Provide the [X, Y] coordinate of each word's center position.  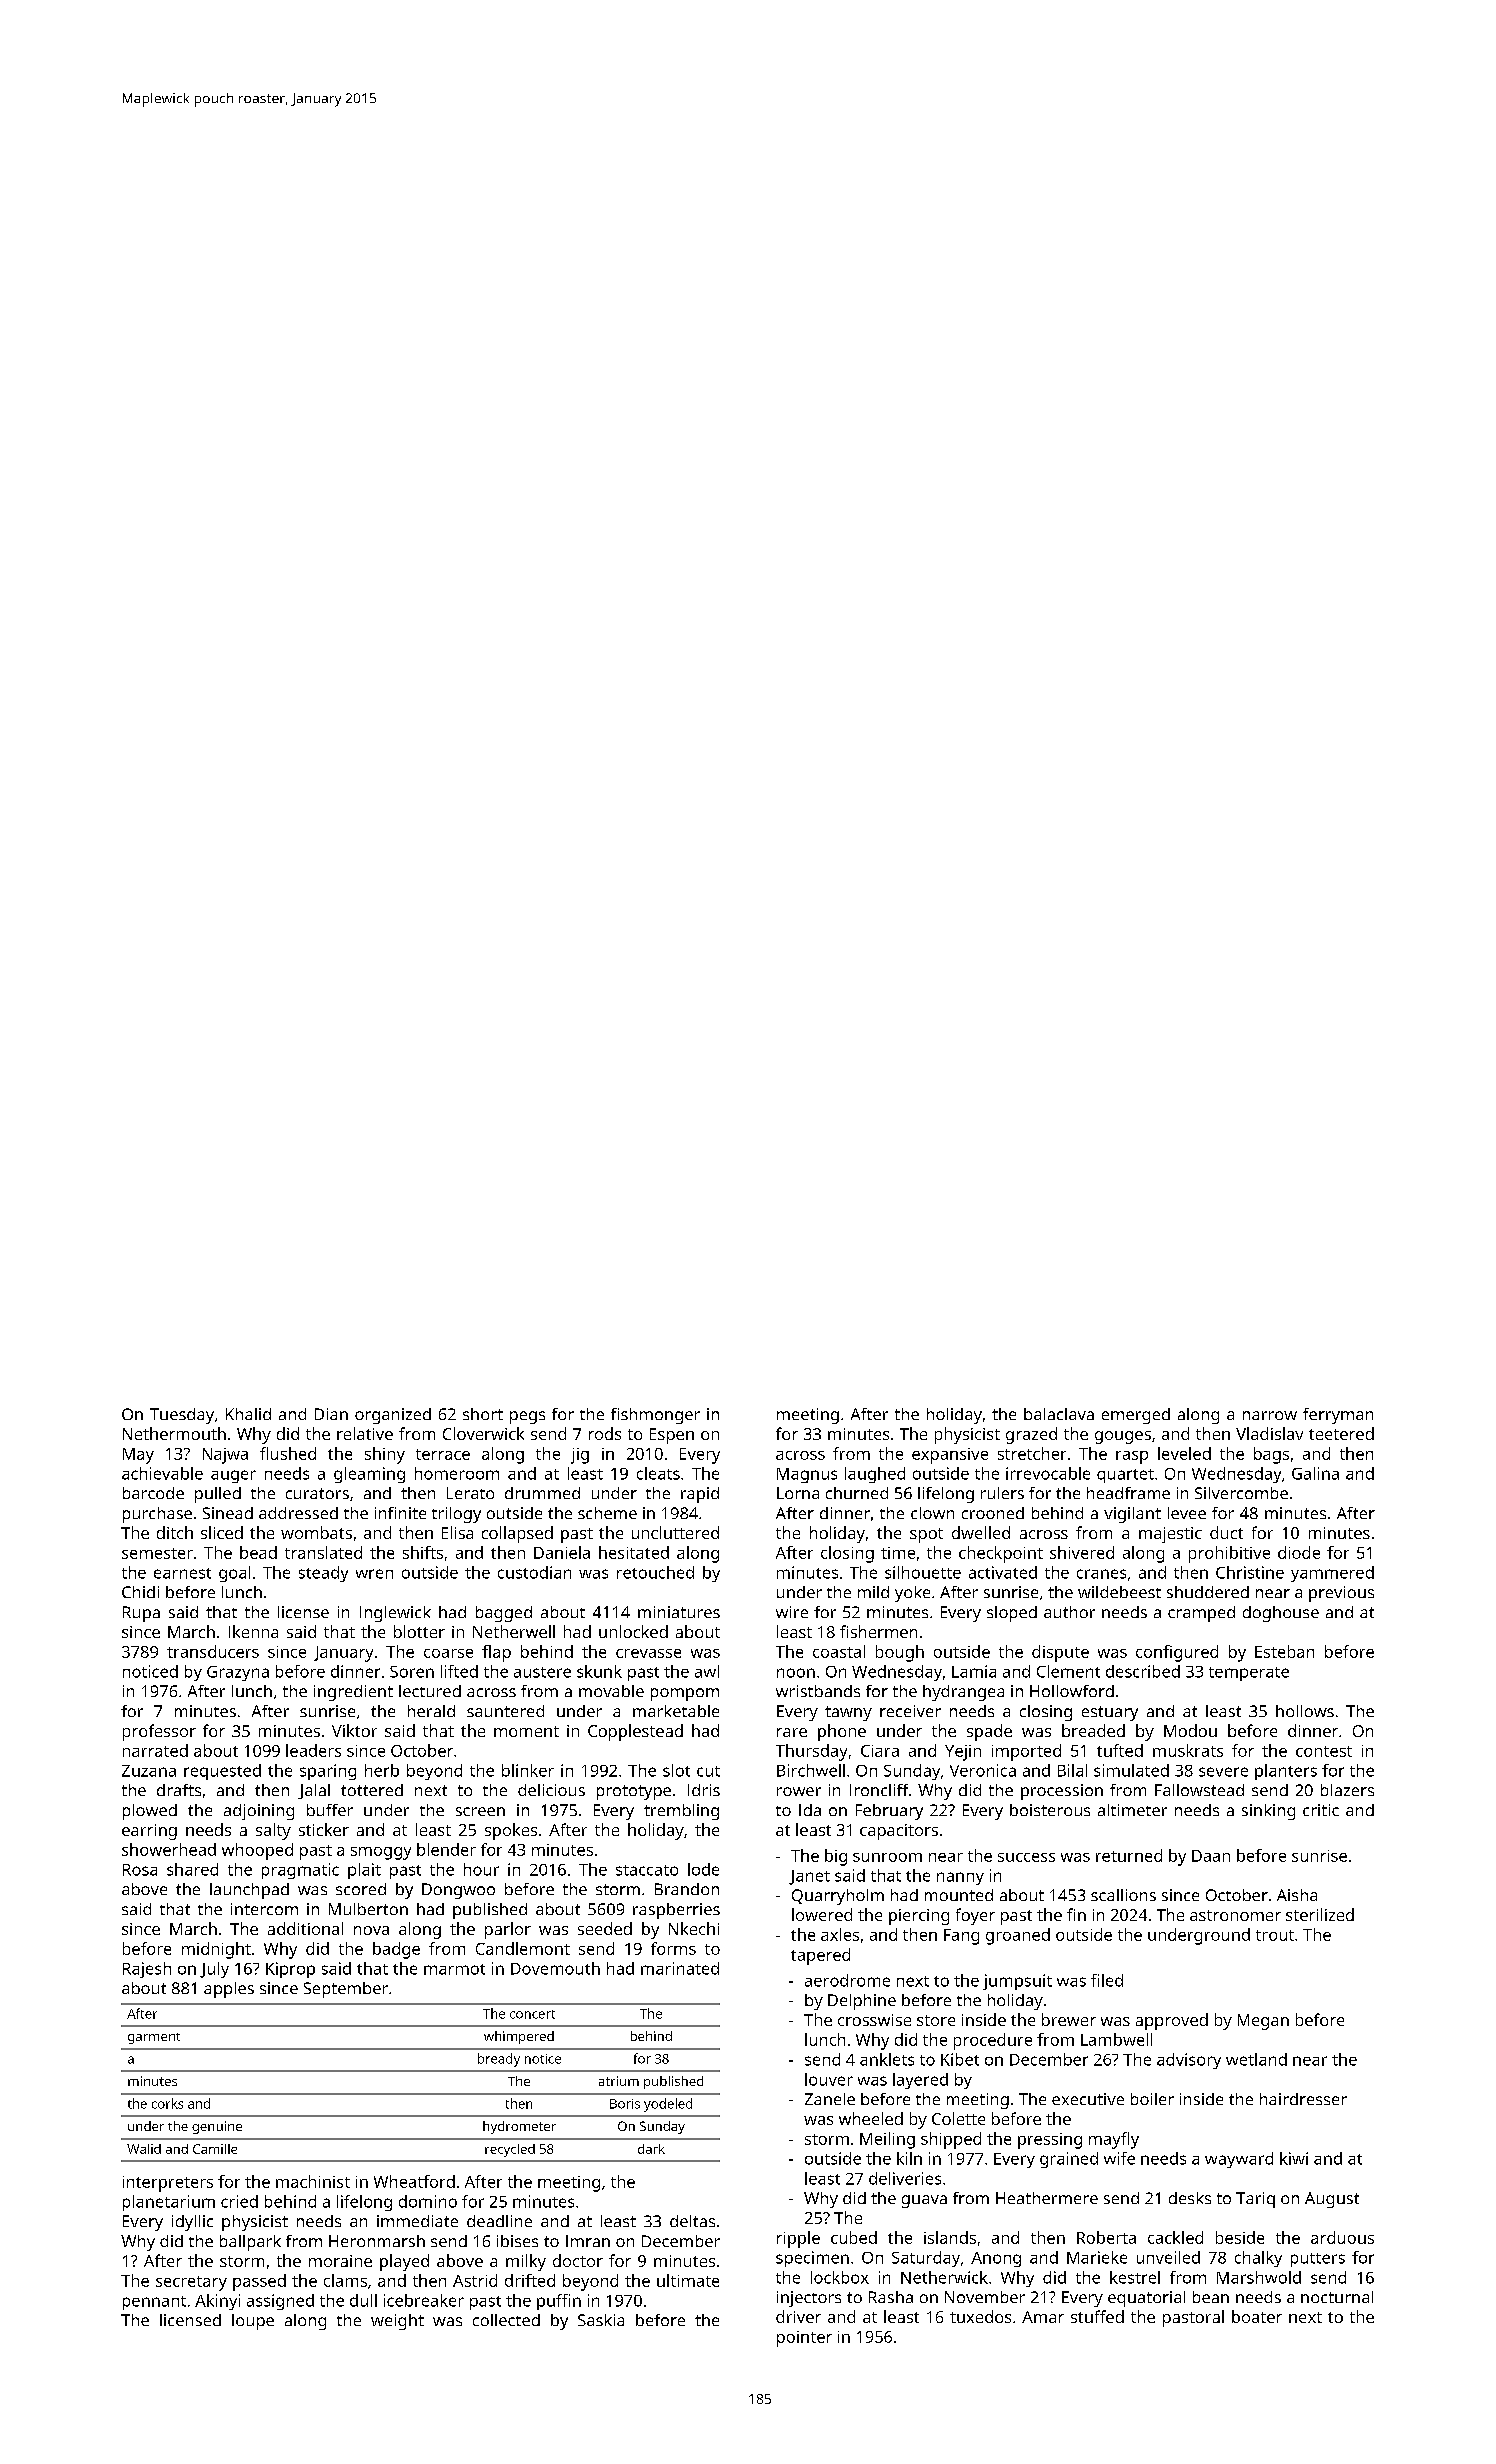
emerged [1136, 1416]
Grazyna [238, 1673]
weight [397, 2322]
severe [1223, 1772]
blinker [528, 1770]
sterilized [1320, 1914]
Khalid [248, 1414]
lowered [822, 1914]
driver [798, 2316]
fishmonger [655, 1416]
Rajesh [147, 1970]
